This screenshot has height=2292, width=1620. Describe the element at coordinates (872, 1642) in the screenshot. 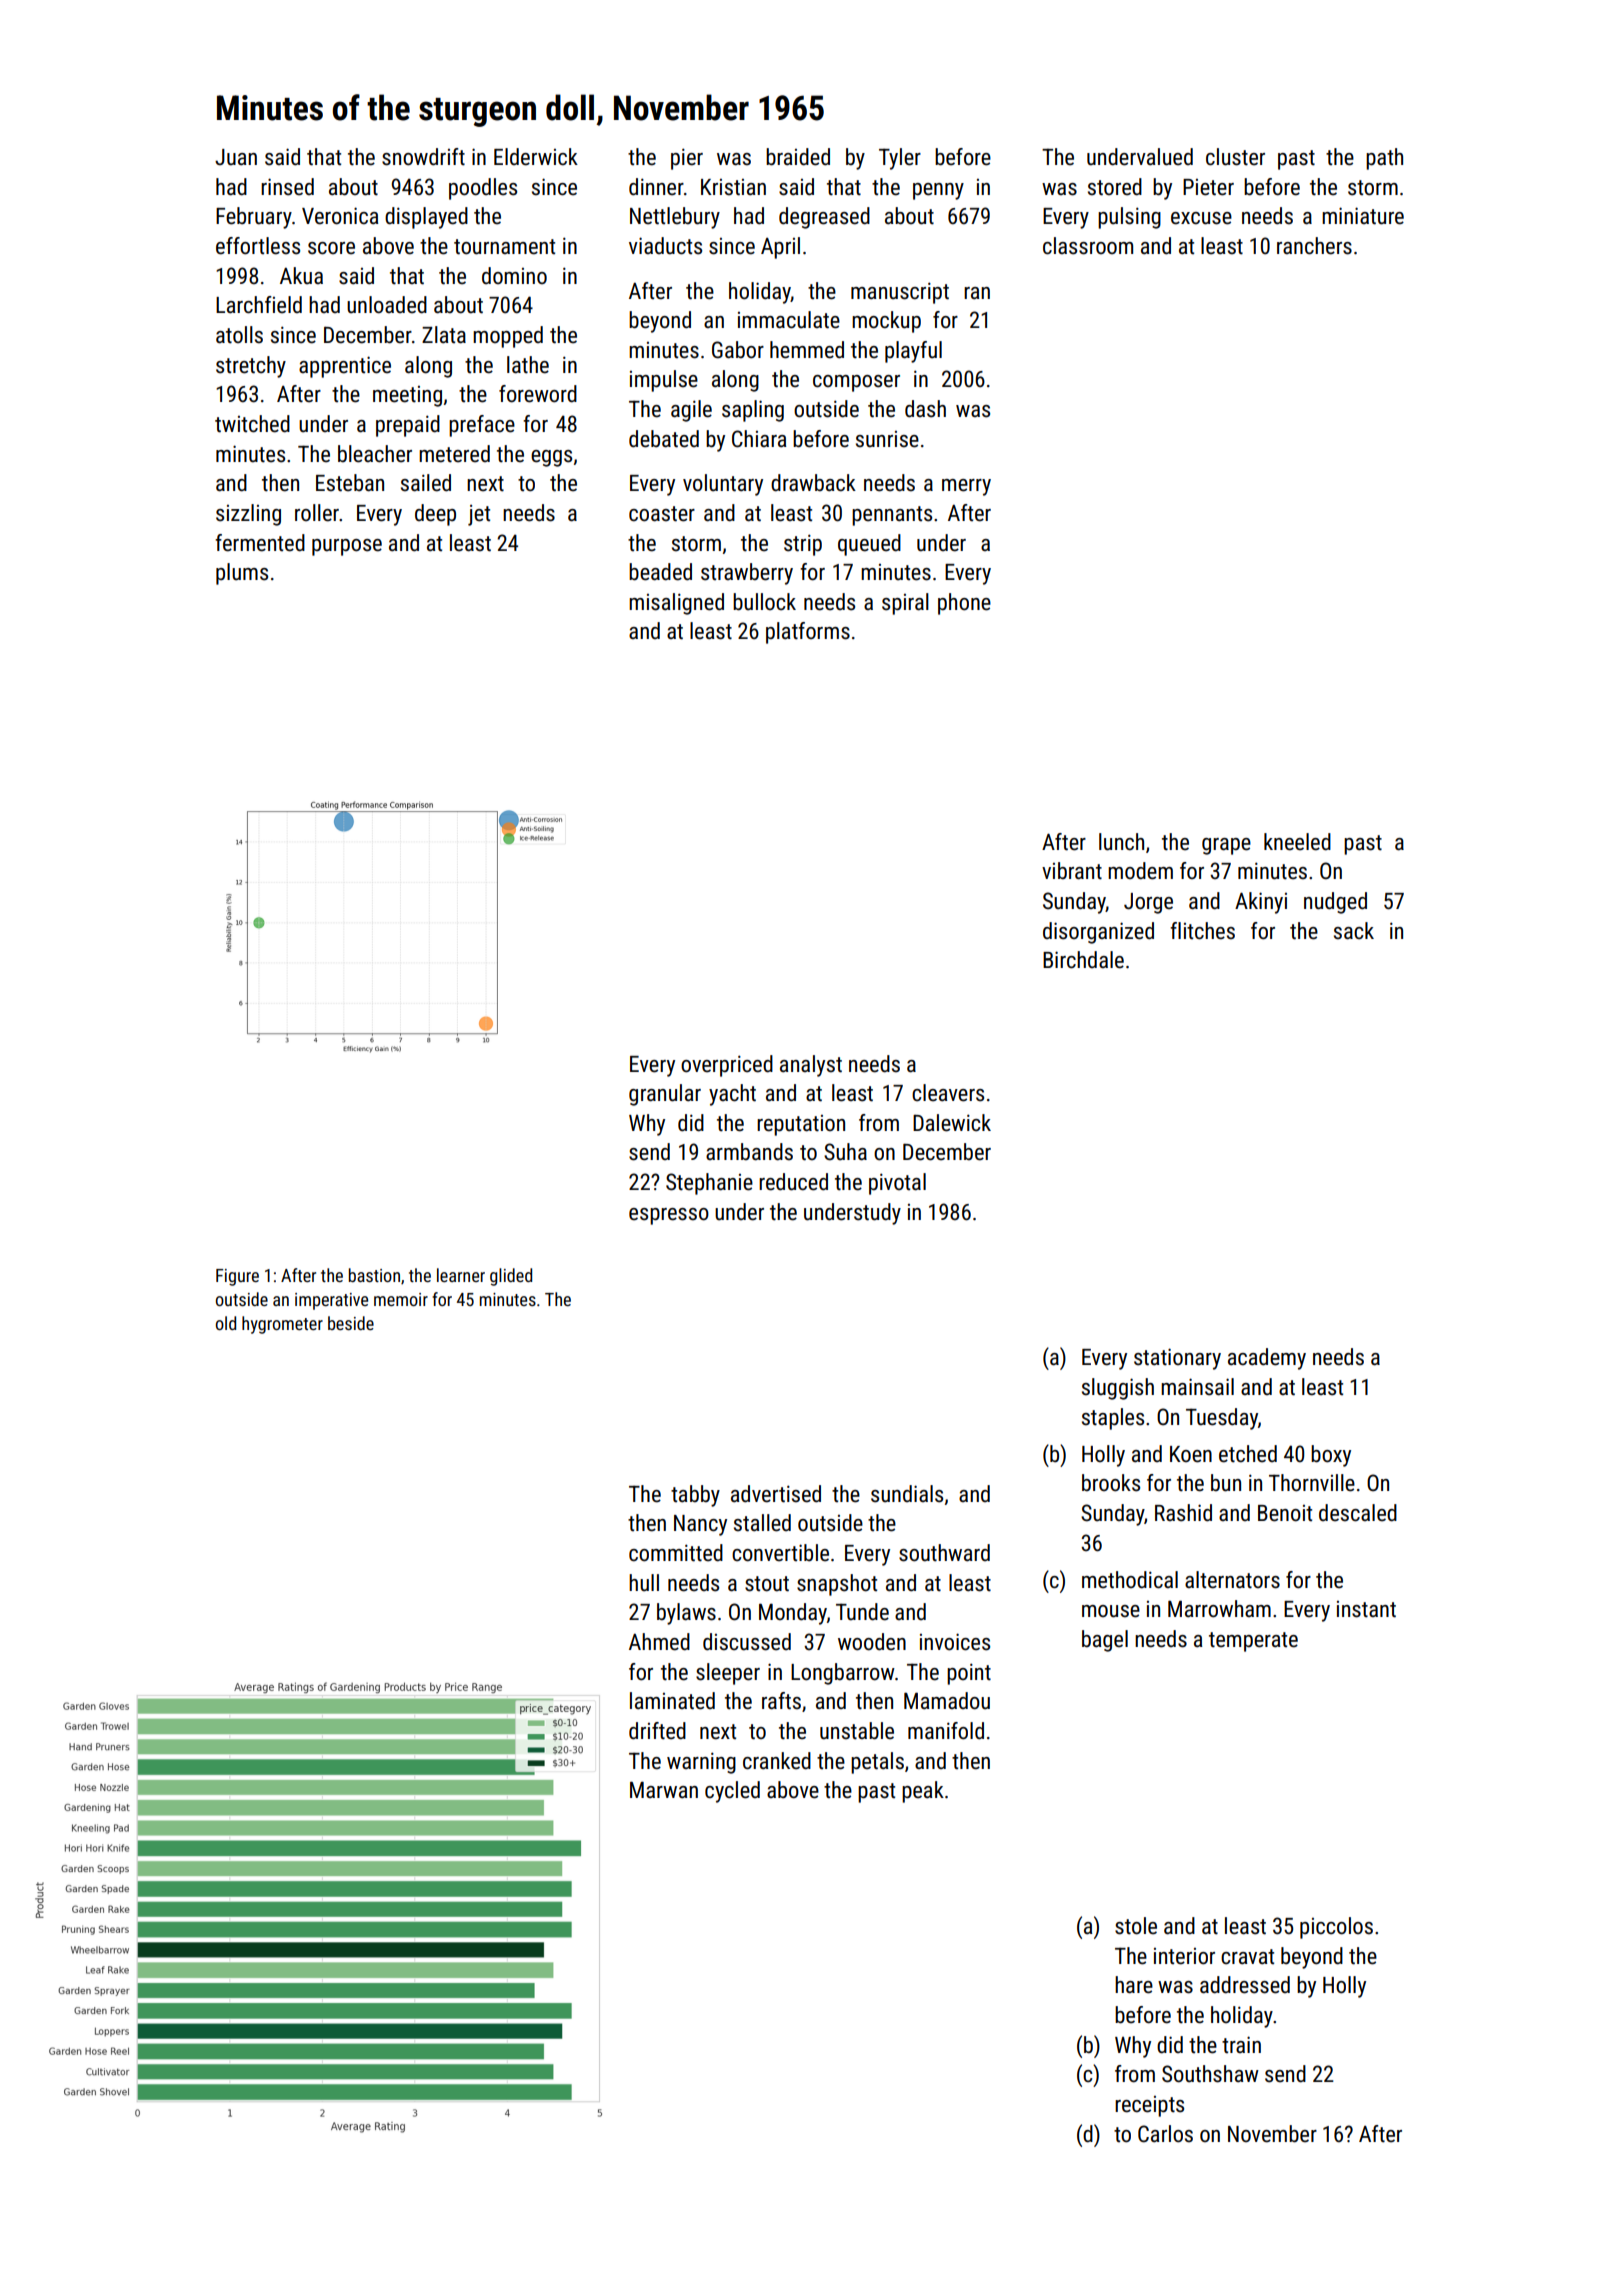

I see `wooden` at that location.
